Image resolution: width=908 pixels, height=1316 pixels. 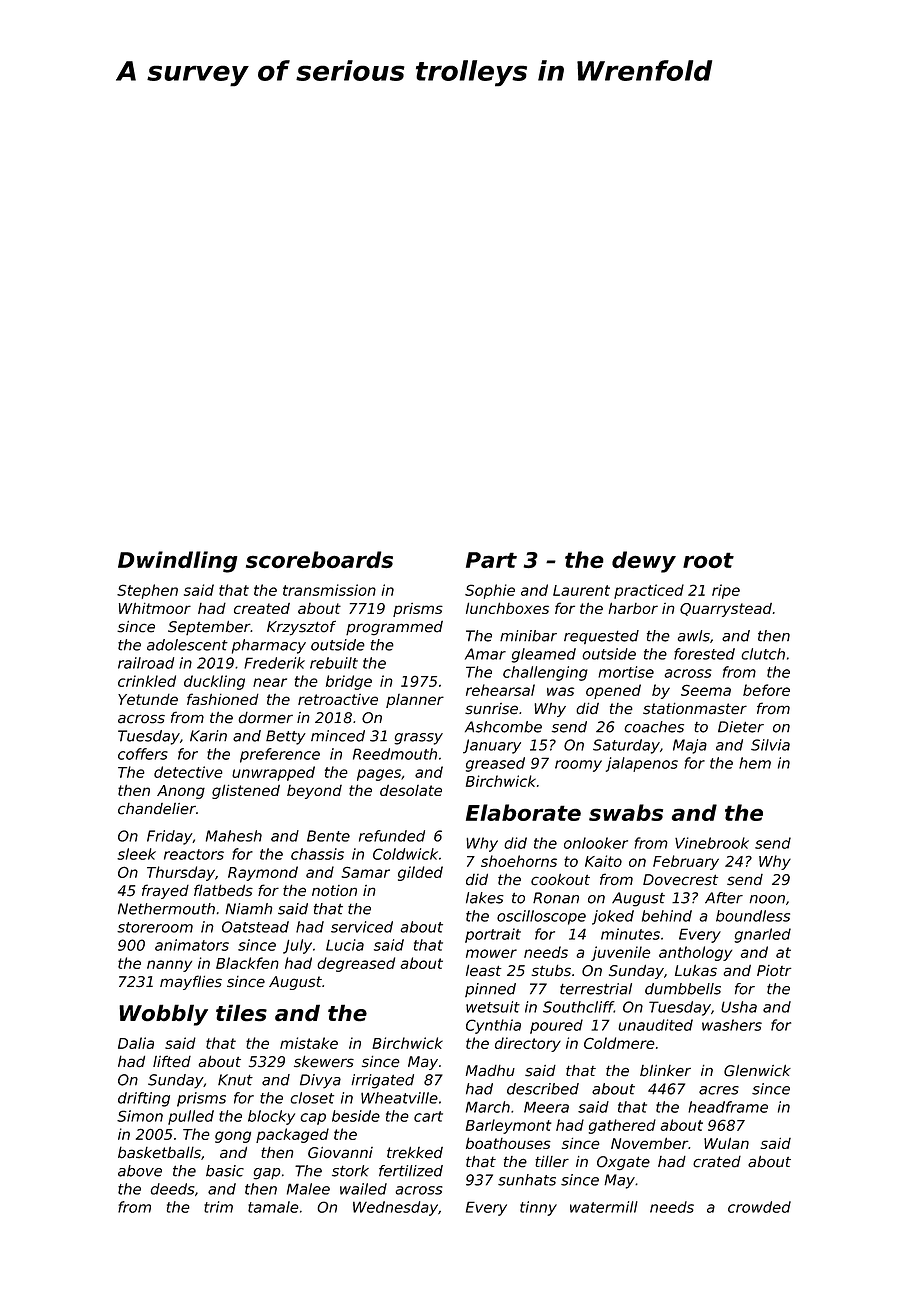 I want to click on Giovanni, so click(x=340, y=1153).
